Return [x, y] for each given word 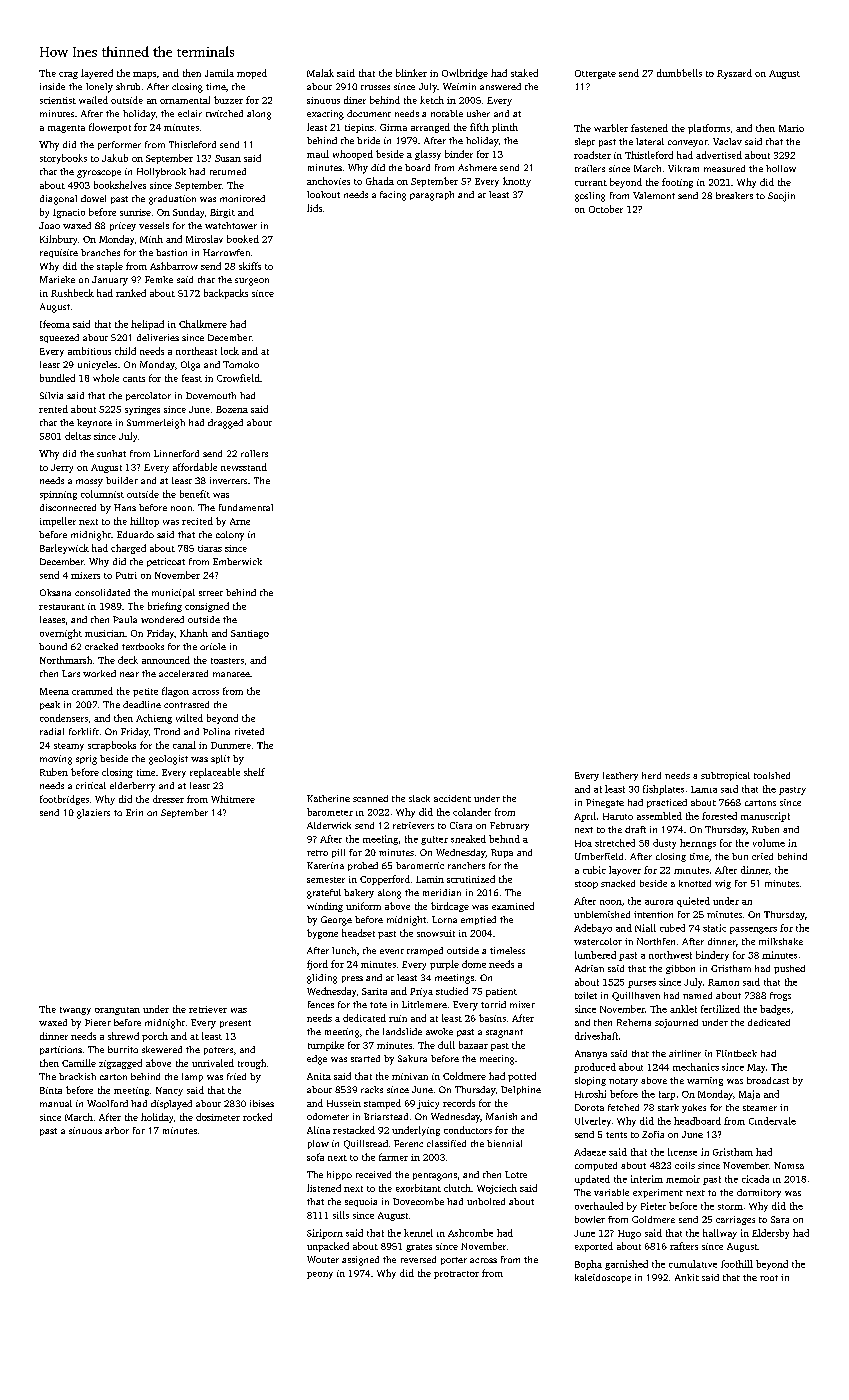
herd [651, 775]
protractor [456, 1275]
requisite [59, 253]
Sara [780, 1219]
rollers [254, 453]
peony [320, 1275]
